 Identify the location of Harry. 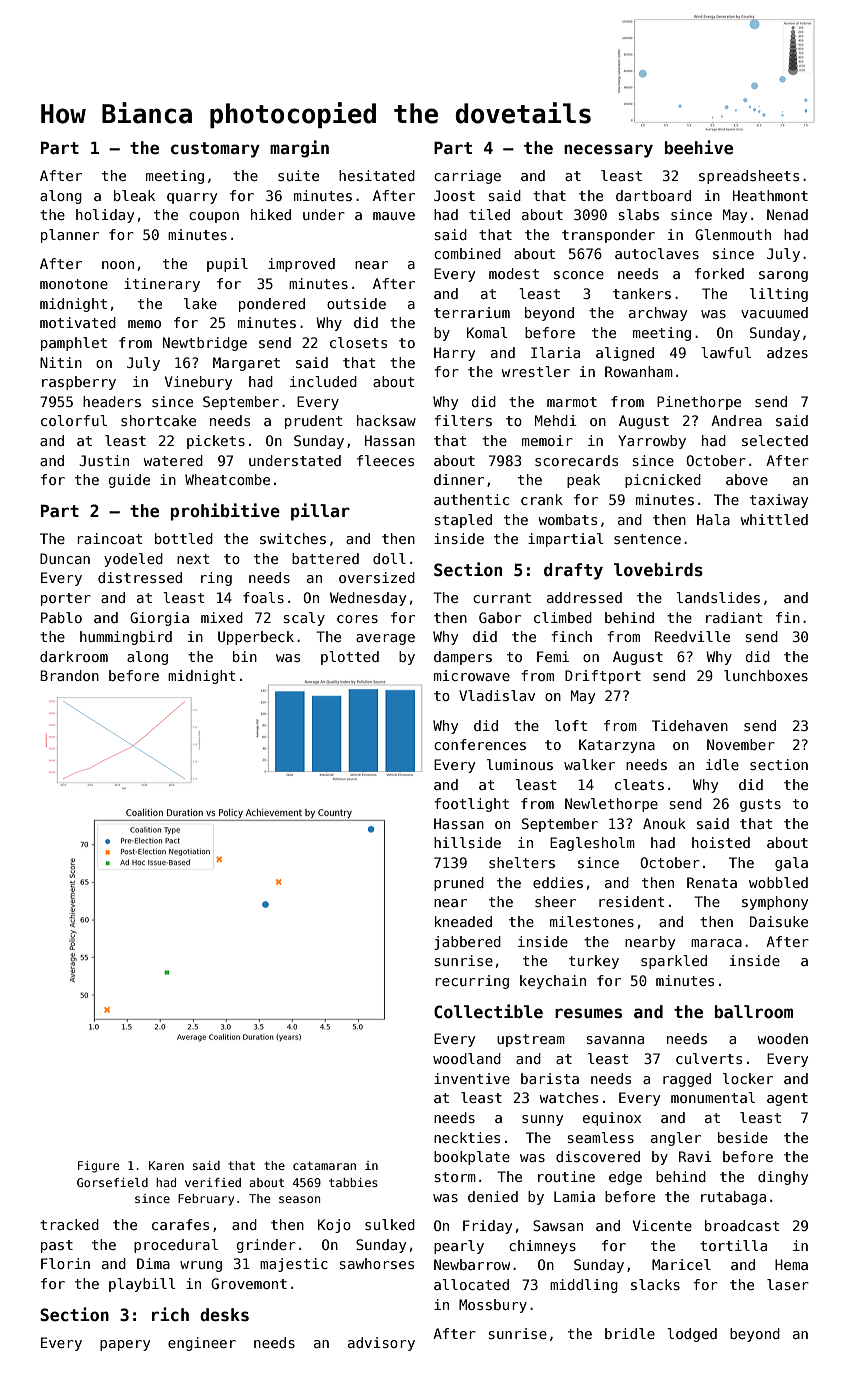
(454, 354).
